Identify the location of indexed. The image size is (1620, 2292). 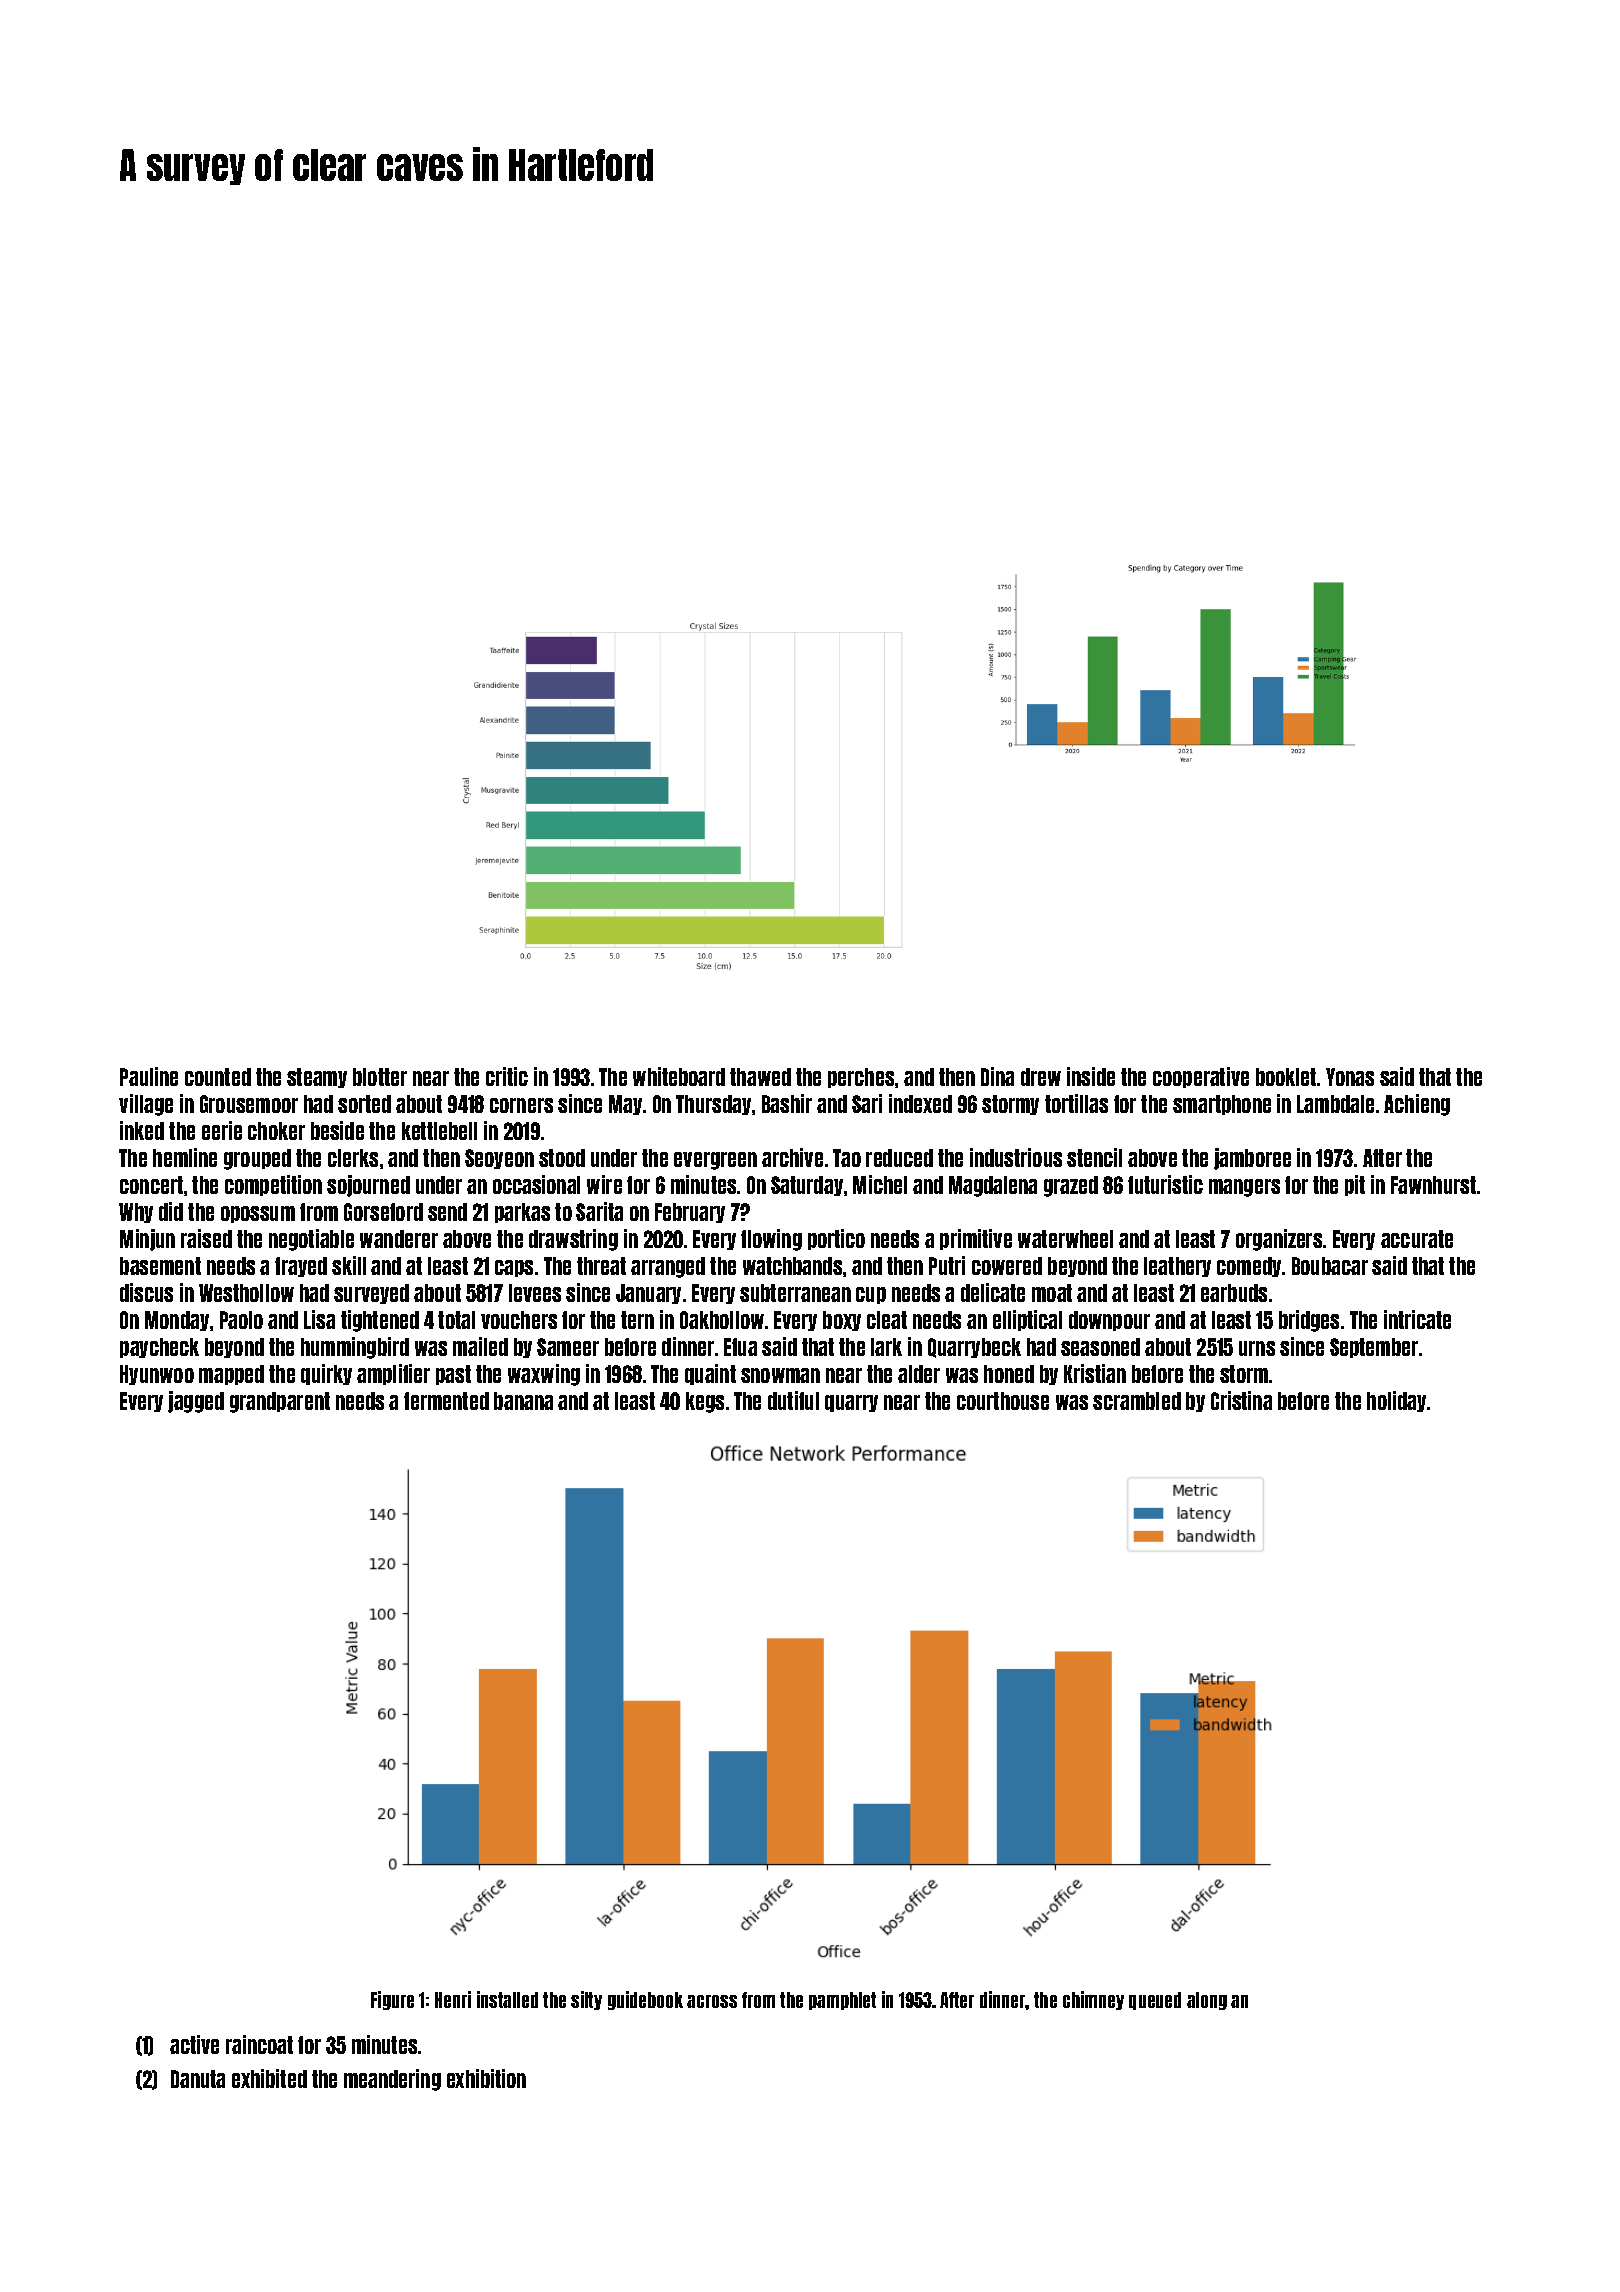
(920, 1103).
